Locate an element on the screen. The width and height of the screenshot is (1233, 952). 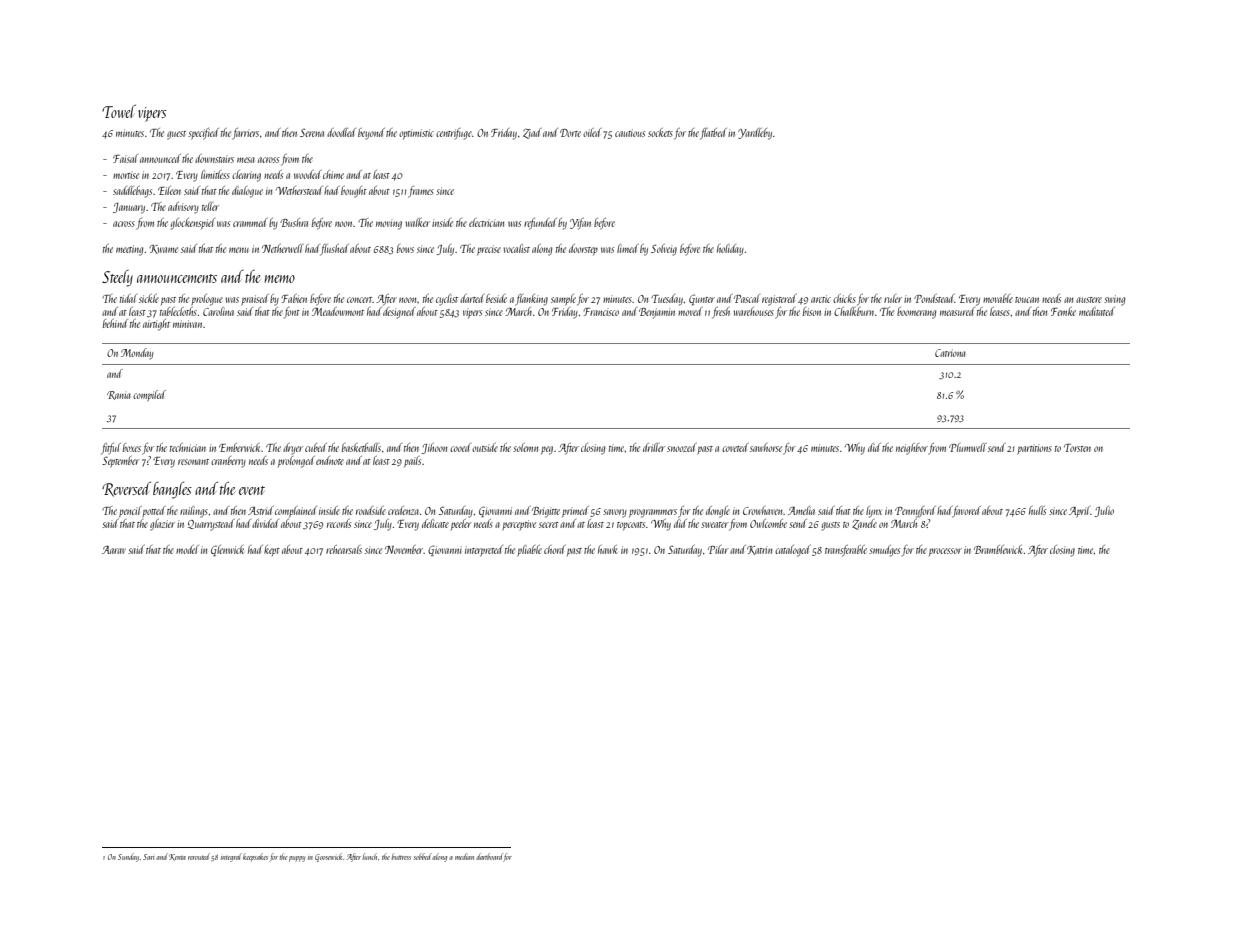
processor is located at coordinates (945, 552).
